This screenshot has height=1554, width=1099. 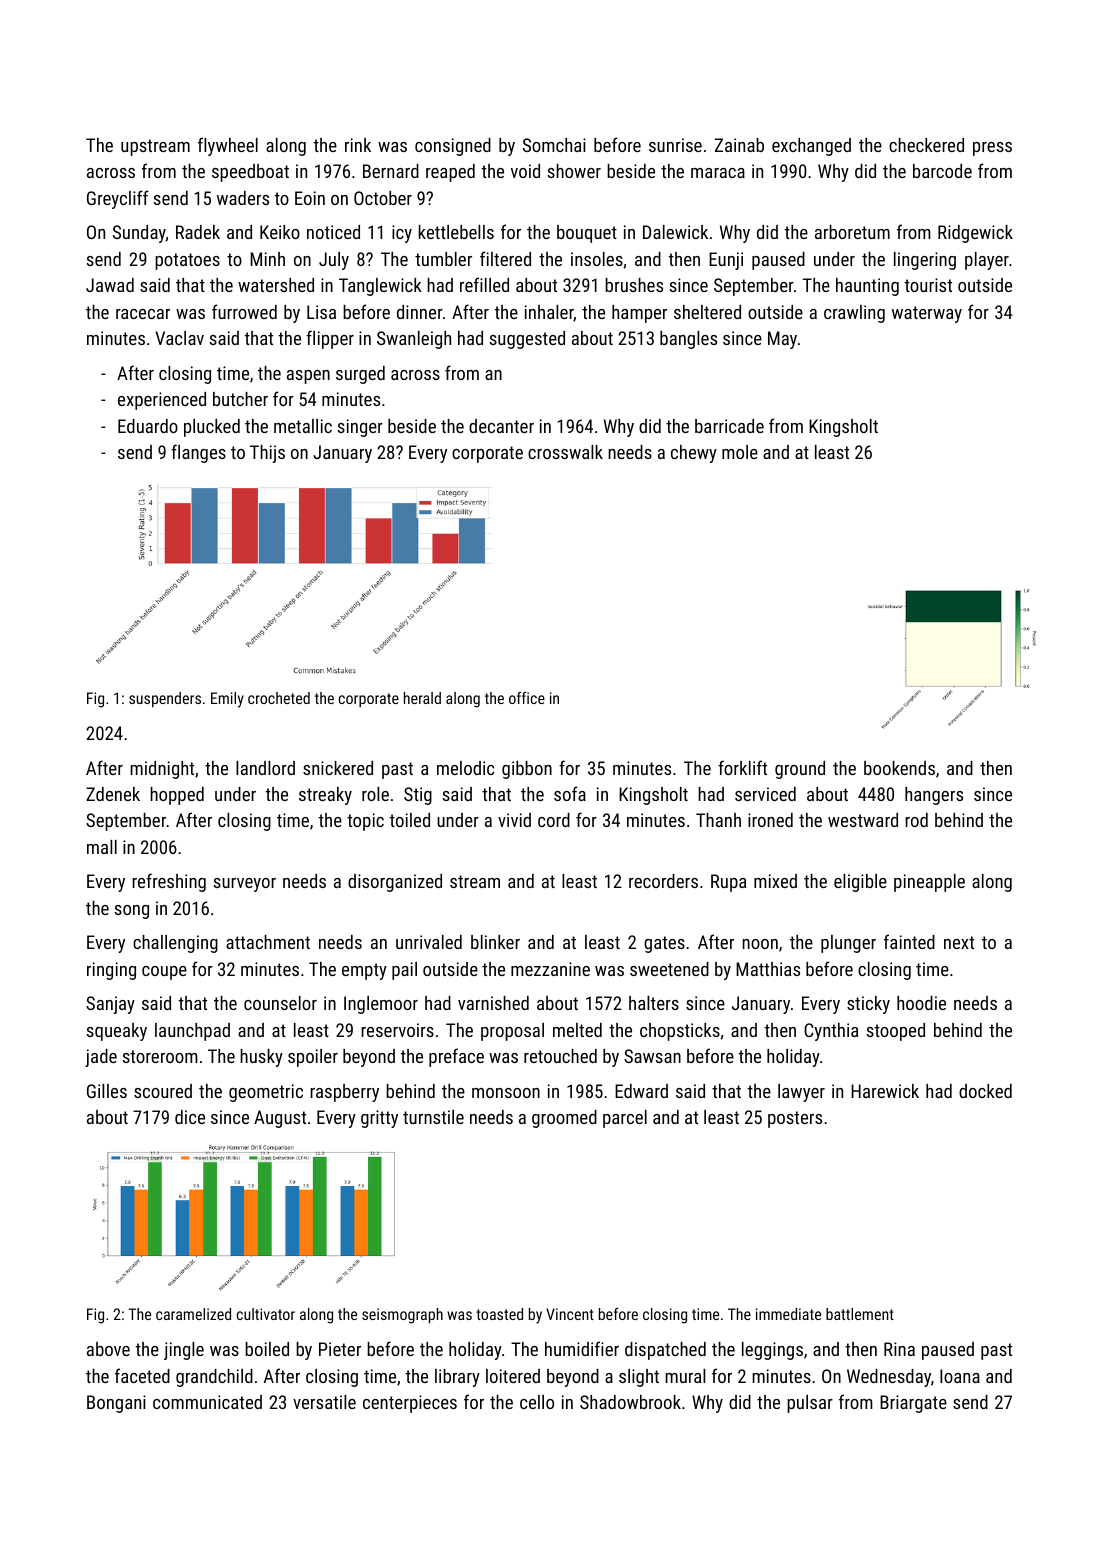 I want to click on mole, so click(x=740, y=452).
